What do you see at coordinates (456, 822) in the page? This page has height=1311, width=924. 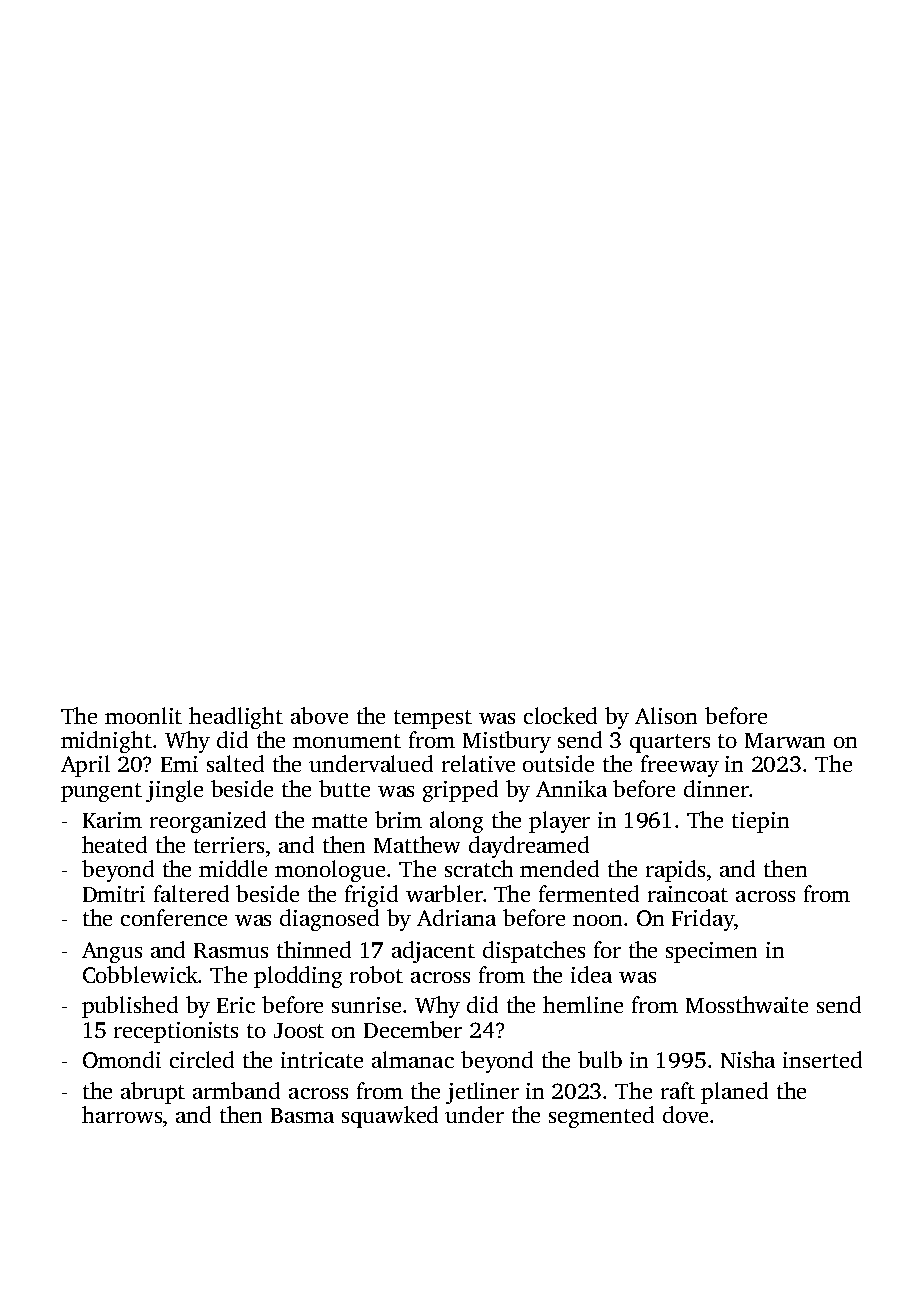 I see `along` at bounding box center [456, 822].
